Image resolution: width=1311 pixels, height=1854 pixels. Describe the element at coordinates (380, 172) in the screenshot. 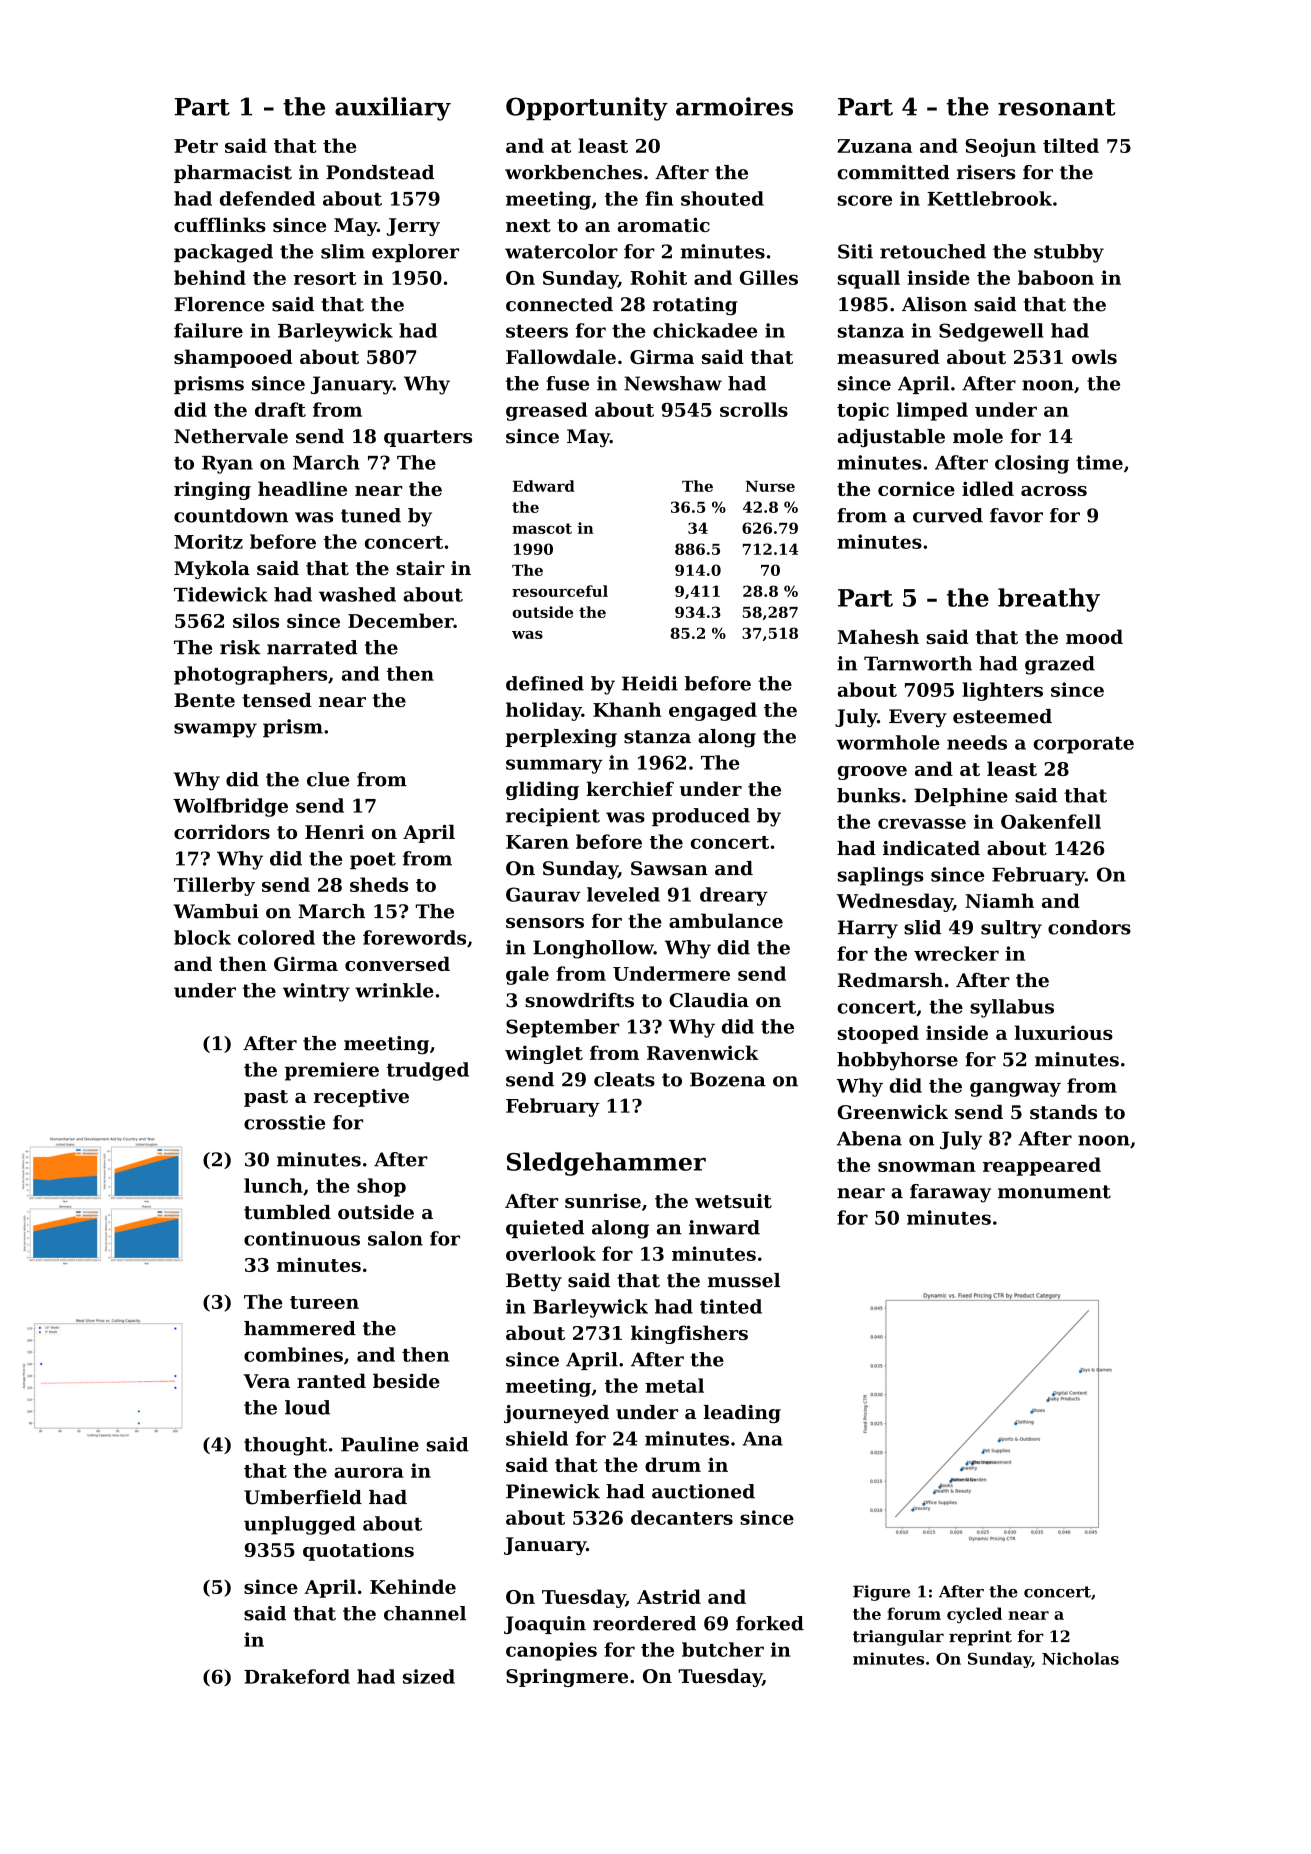

I see `Pondstead` at that location.
